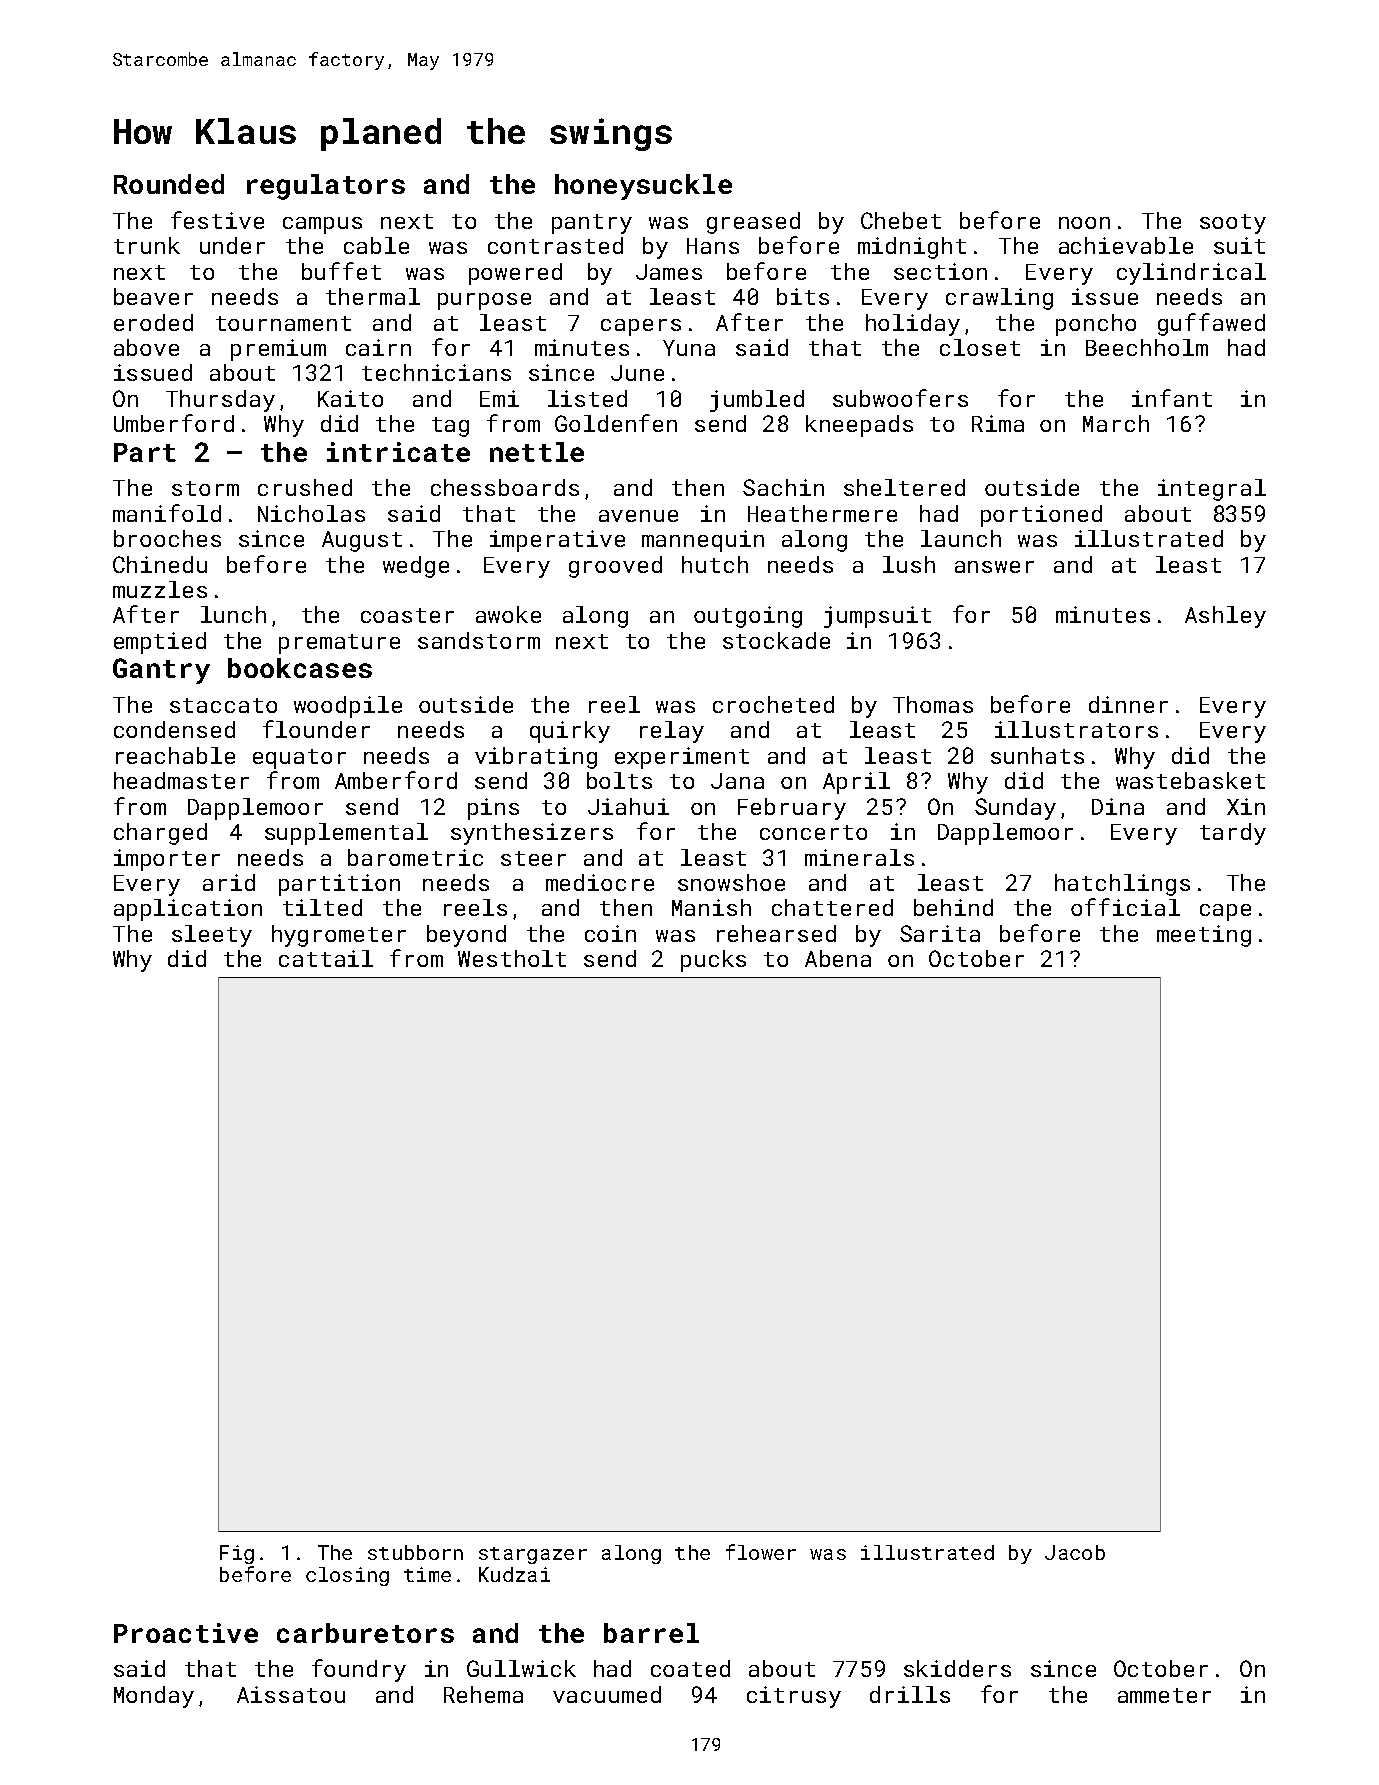  Describe the element at coordinates (299, 759) in the screenshot. I see `equator` at that location.
